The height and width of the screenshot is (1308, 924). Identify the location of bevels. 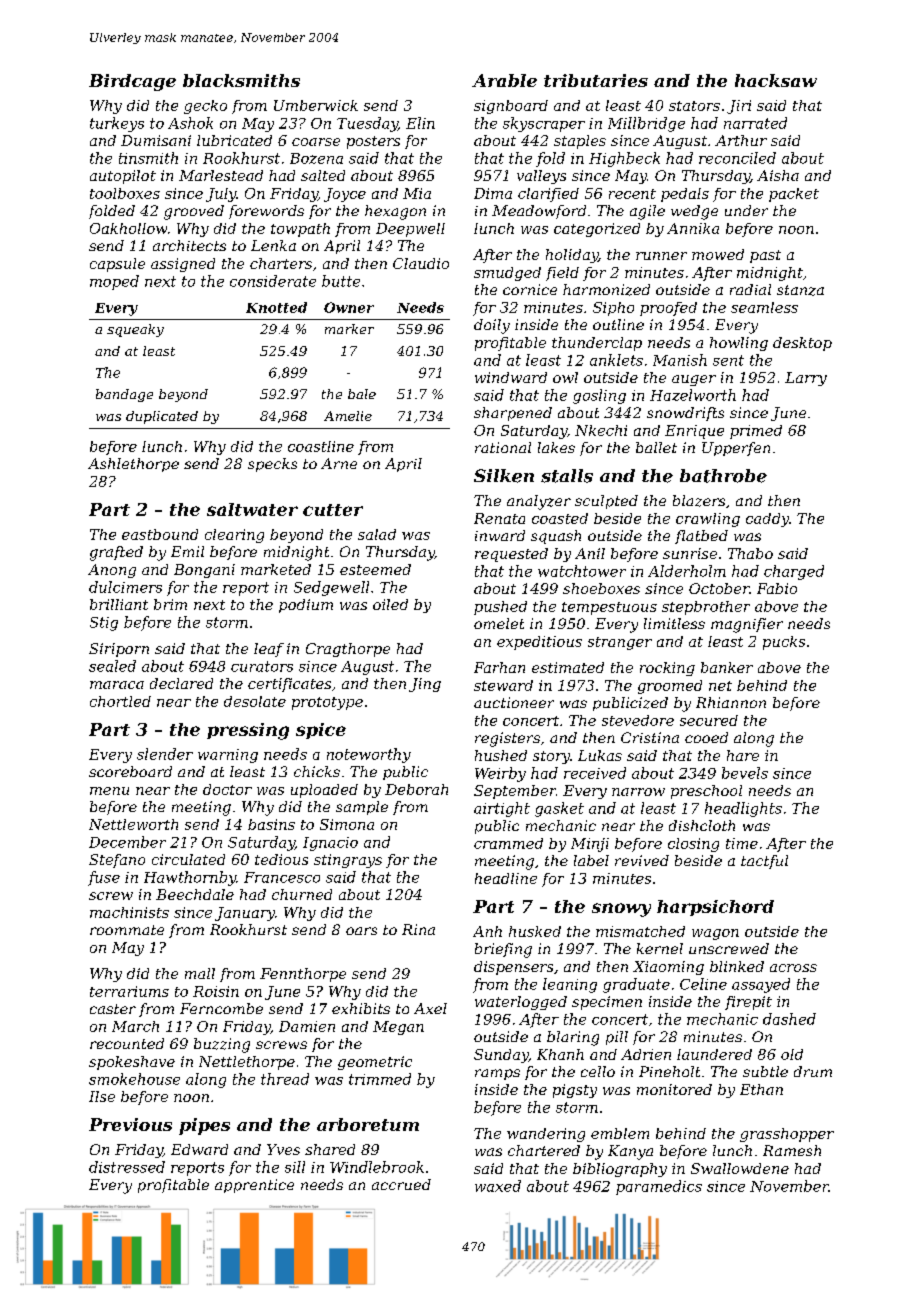
(745, 773).
